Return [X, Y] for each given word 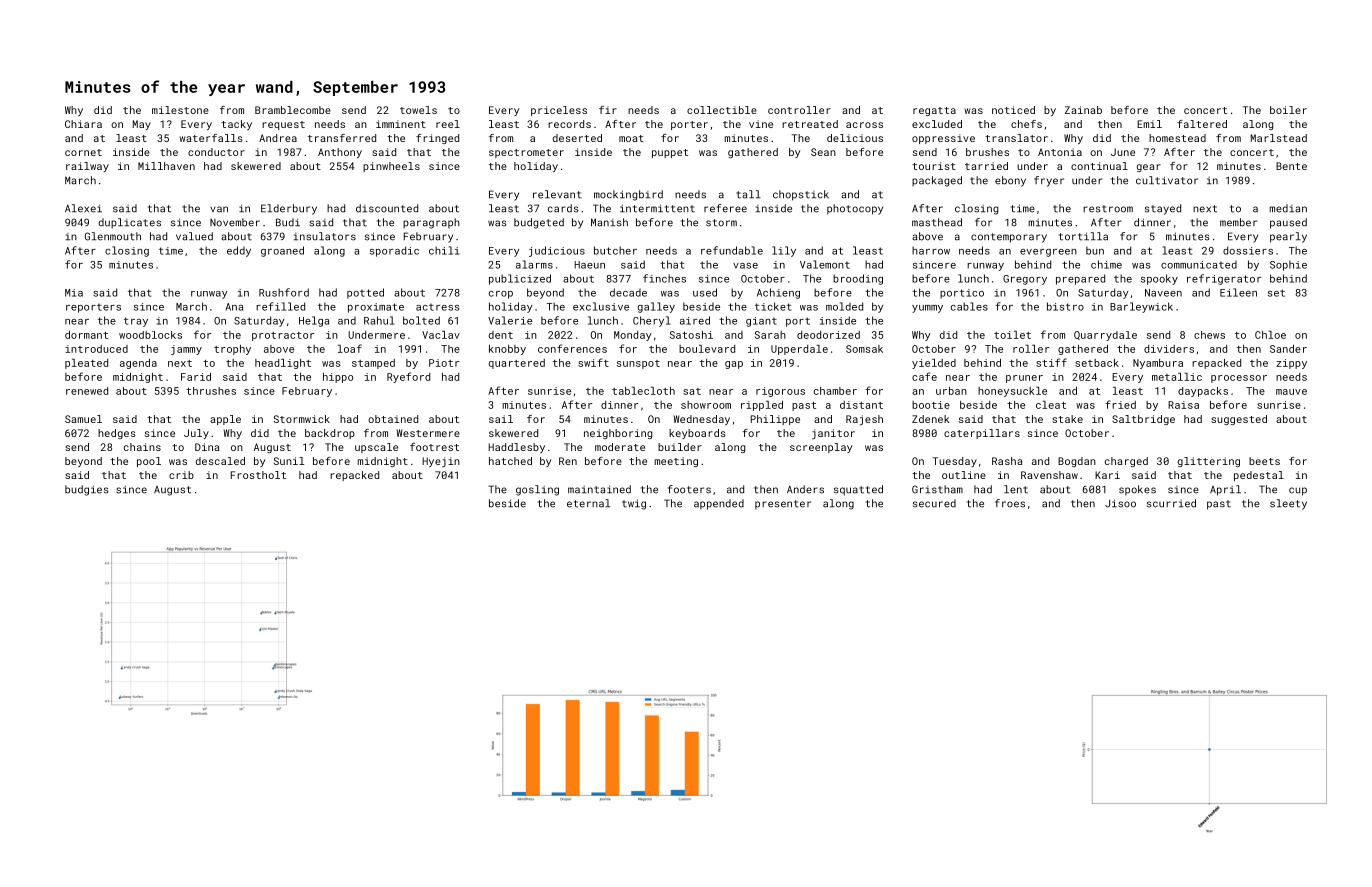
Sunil [289, 461]
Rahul [379, 320]
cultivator [1167, 180]
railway [87, 167]
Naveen [1163, 293]
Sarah [770, 335]
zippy [1291, 364]
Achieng [778, 293]
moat [631, 138]
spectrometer [526, 153]
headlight [283, 364]
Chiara [83, 124]
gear [1149, 168]
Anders [805, 489]
